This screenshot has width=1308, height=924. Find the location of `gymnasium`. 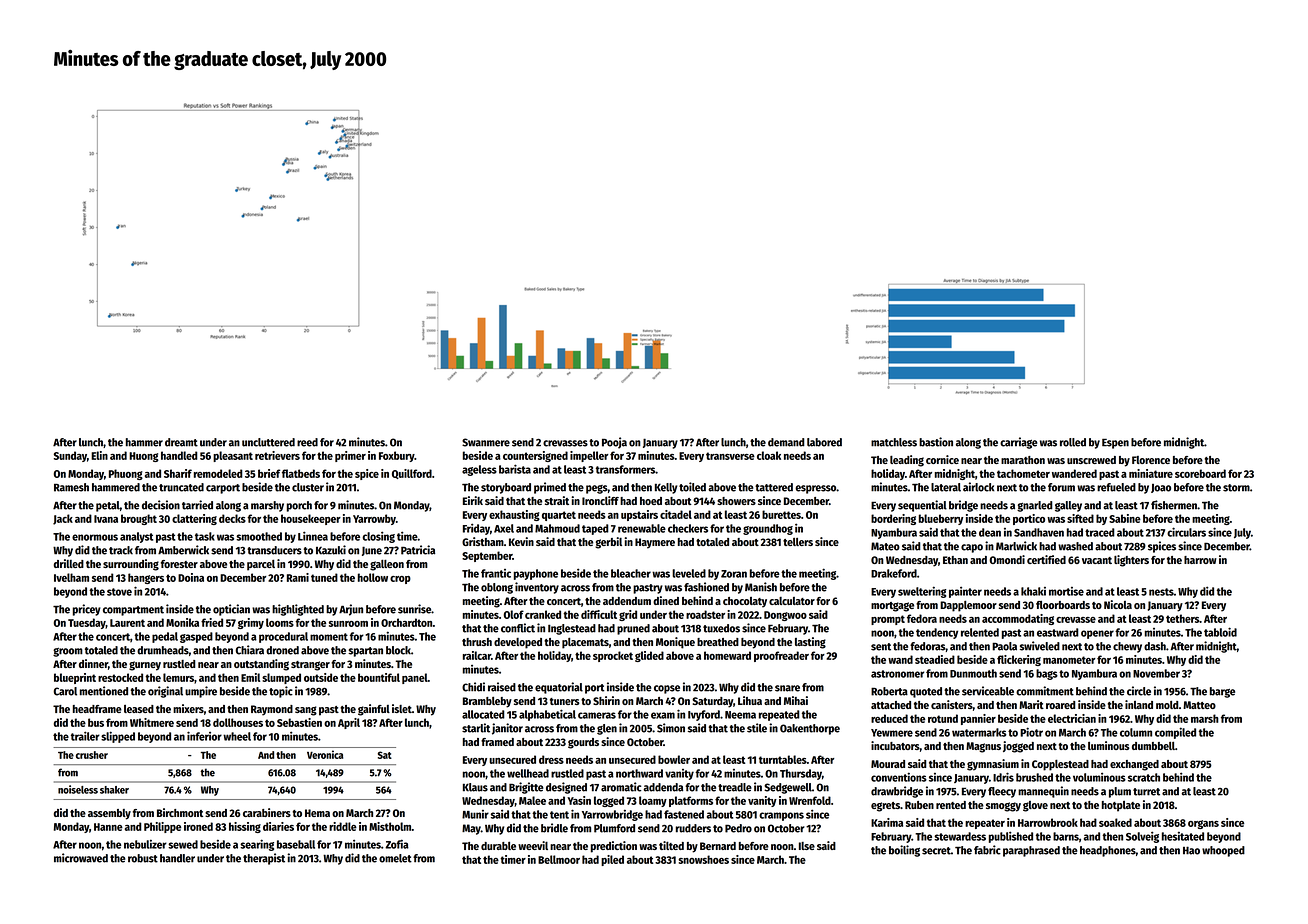

gymnasium is located at coordinates (993, 765).
